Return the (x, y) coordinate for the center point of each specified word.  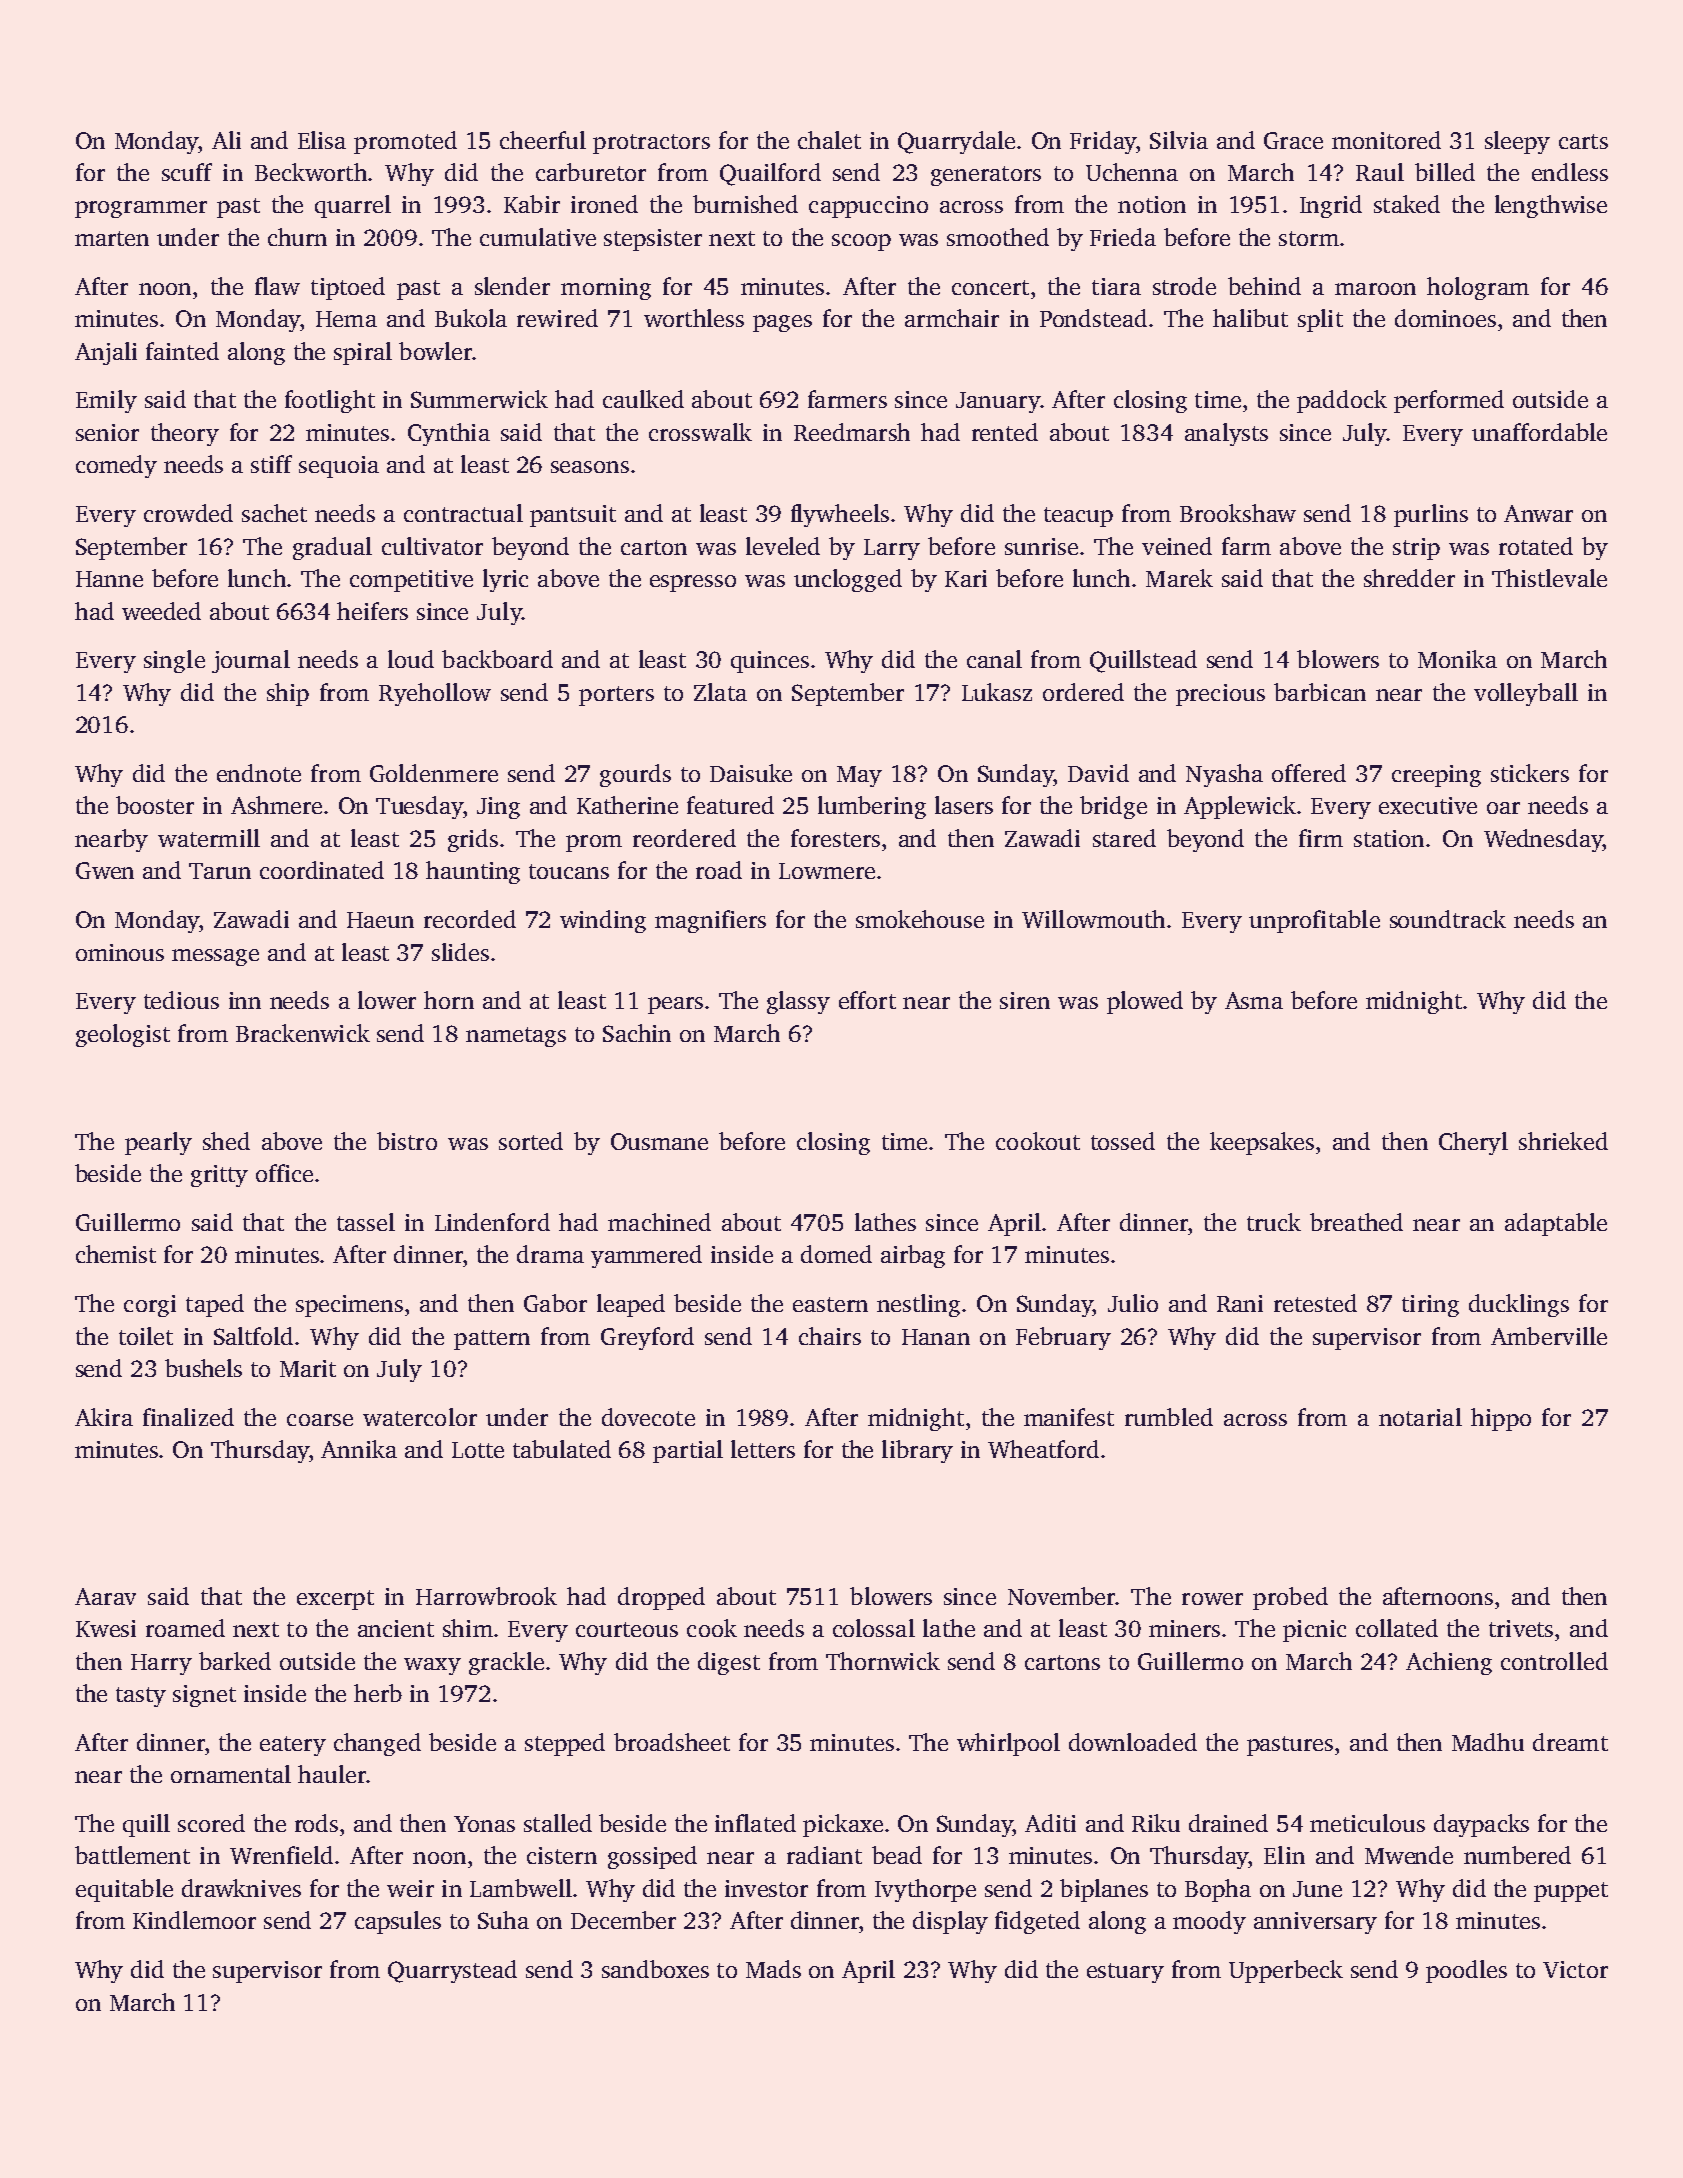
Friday (1103, 142)
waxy (432, 1666)
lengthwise (1551, 206)
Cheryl (1473, 1143)
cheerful (543, 140)
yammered (646, 1256)
